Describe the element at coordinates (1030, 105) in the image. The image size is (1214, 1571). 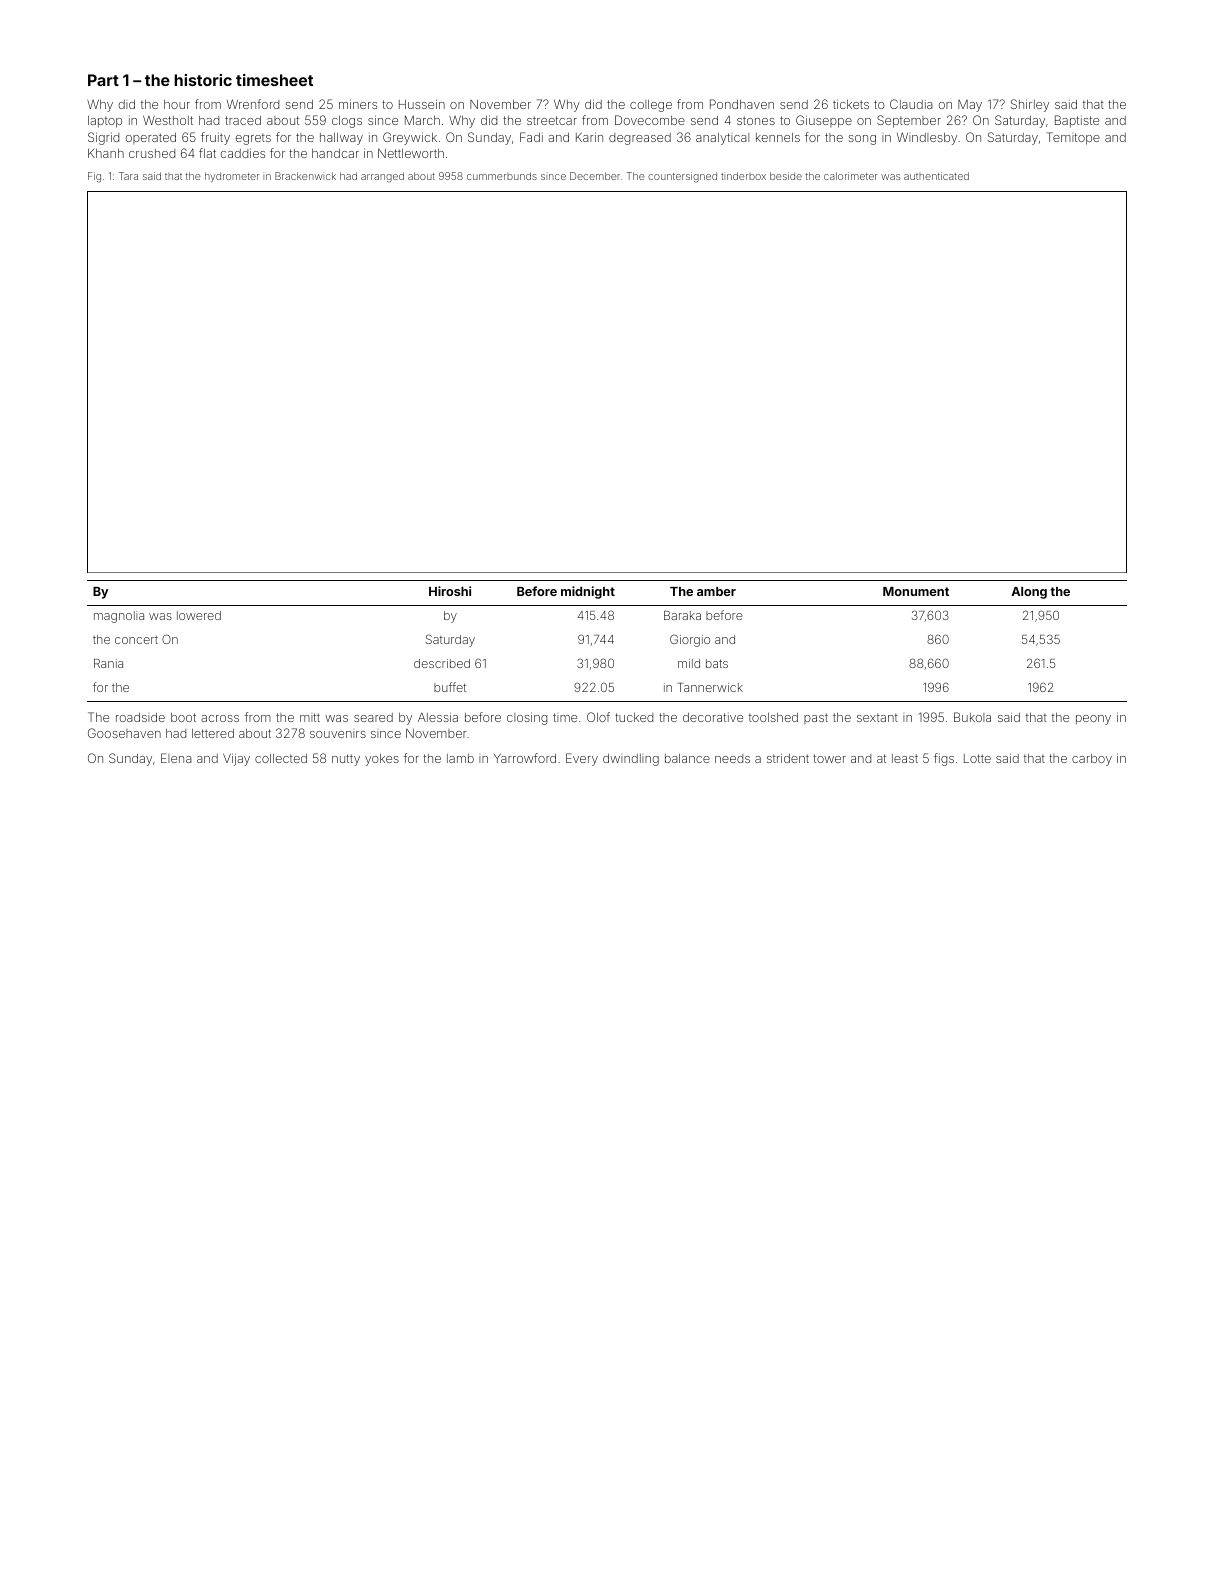
I see `Shirley` at that location.
